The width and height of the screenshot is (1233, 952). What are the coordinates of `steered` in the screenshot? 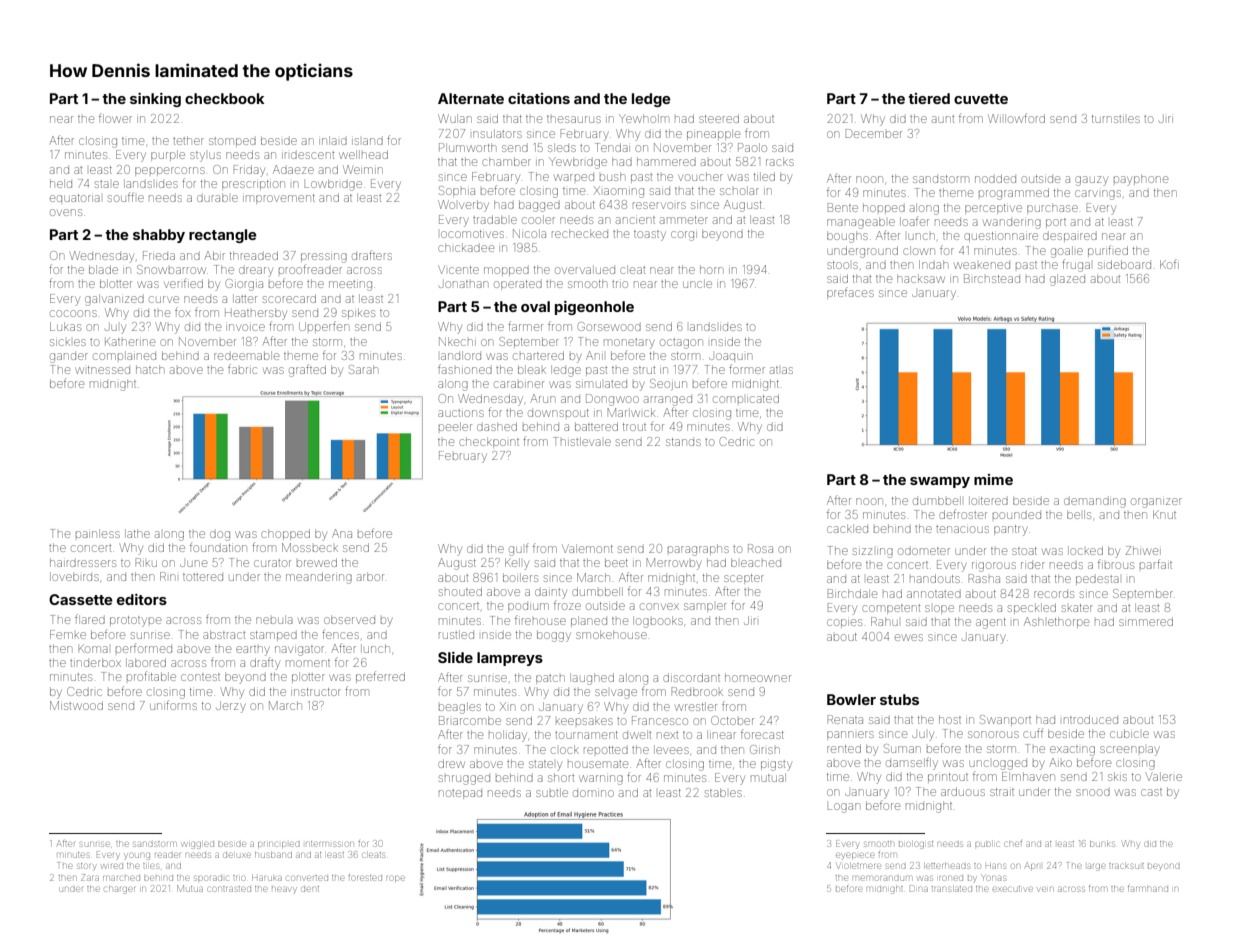 It's located at (719, 118).
